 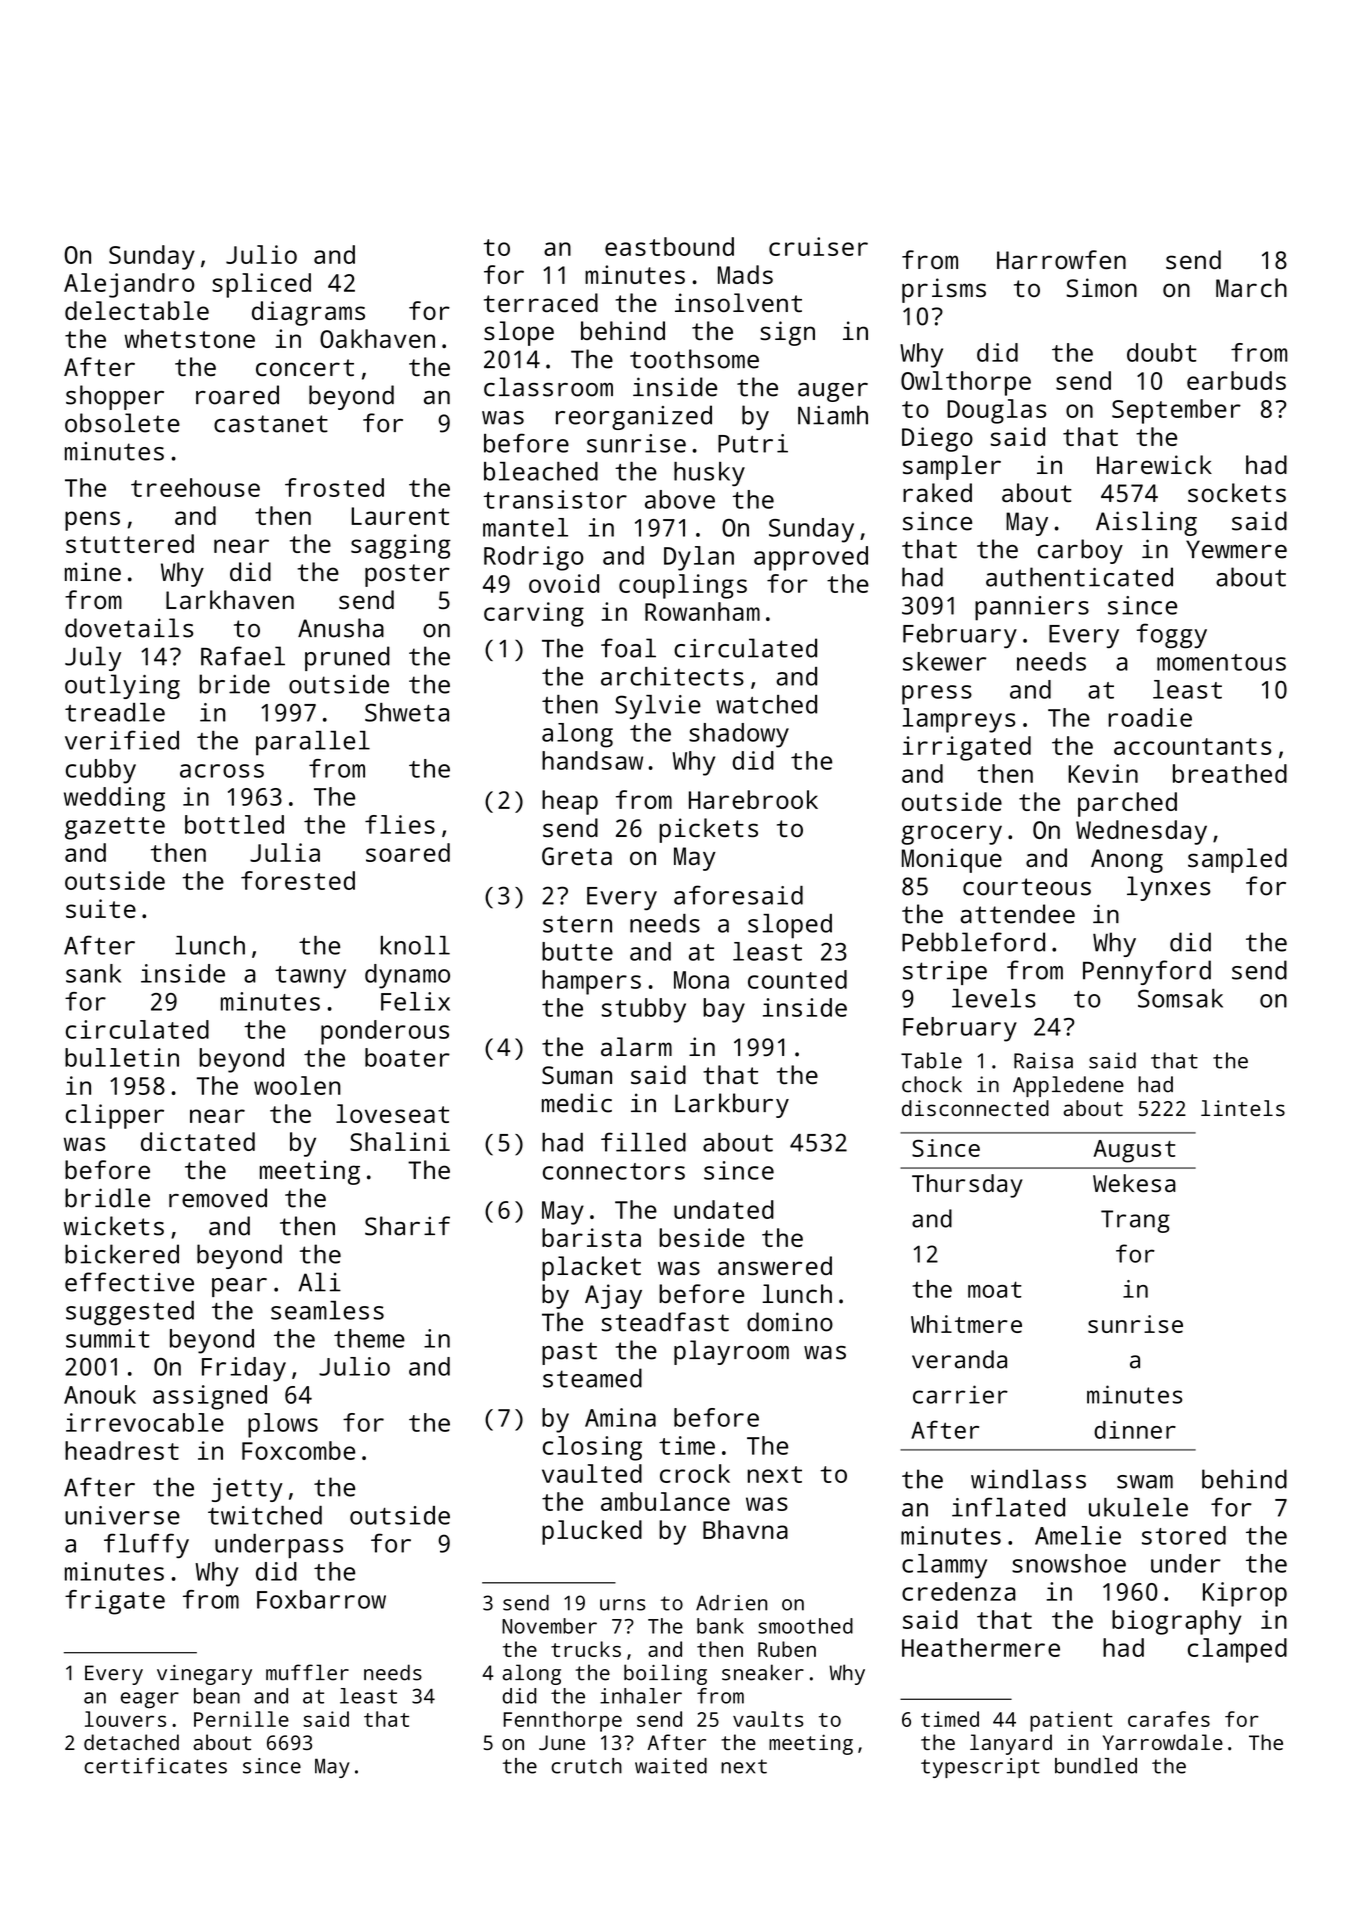 I want to click on placket, so click(x=591, y=1268).
